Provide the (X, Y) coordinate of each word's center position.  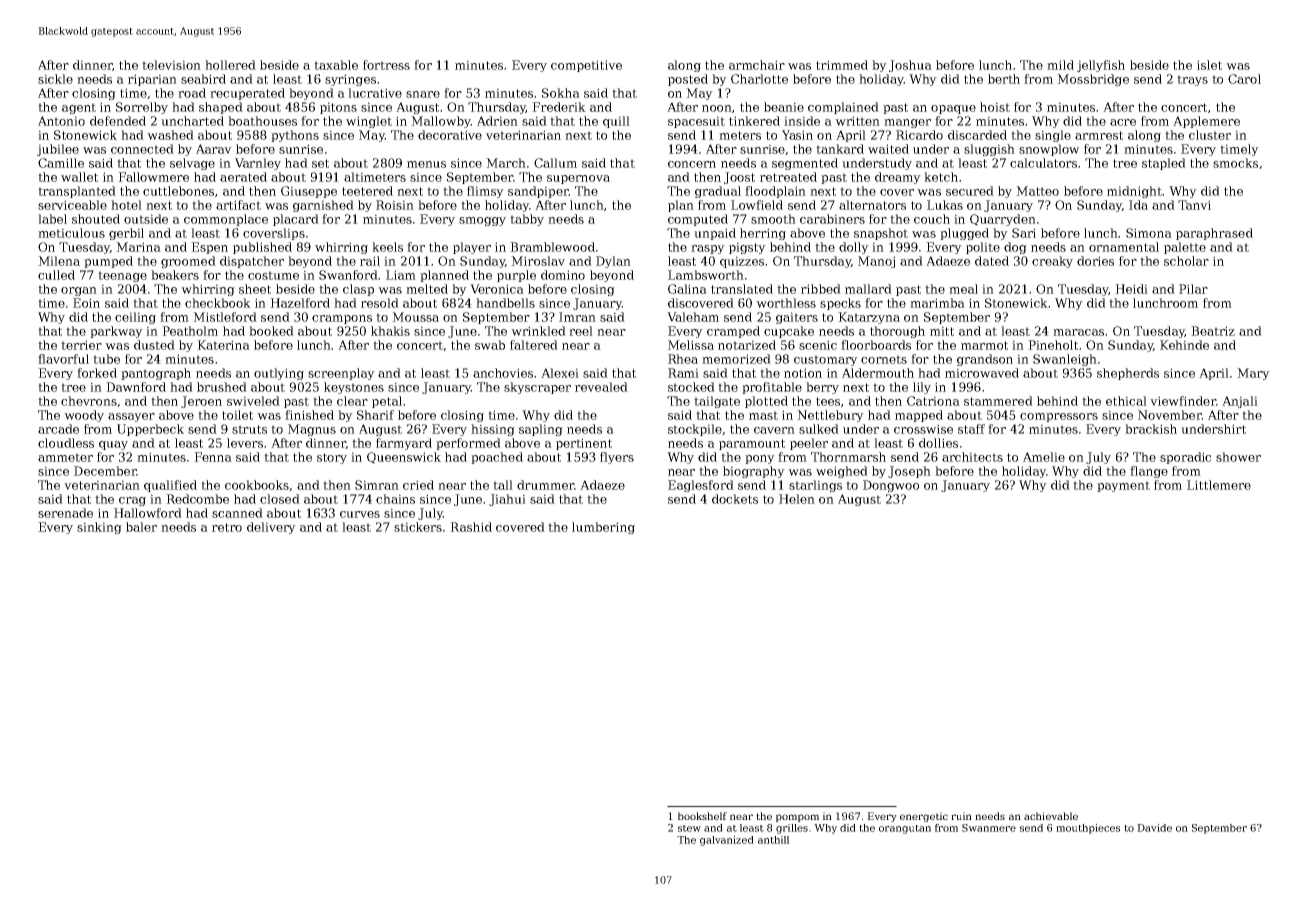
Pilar (1193, 289)
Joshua (910, 66)
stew (689, 828)
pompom (797, 818)
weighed (842, 472)
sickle (55, 79)
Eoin (86, 303)
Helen (797, 499)
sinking (99, 528)
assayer (131, 417)
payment (1123, 486)
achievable (1051, 816)
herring (763, 234)
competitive (586, 66)
